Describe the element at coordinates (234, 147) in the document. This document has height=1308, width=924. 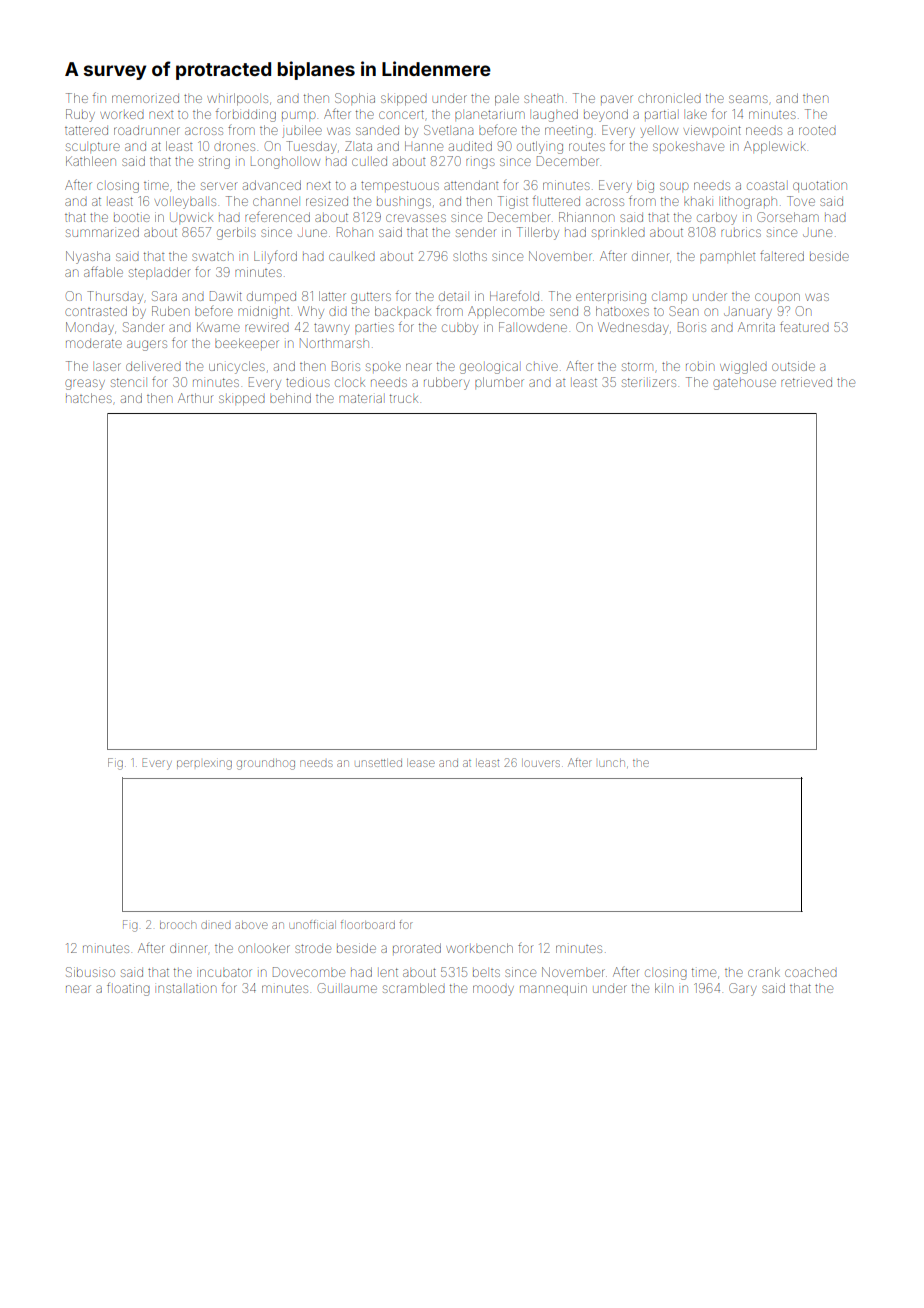
I see `drones` at that location.
